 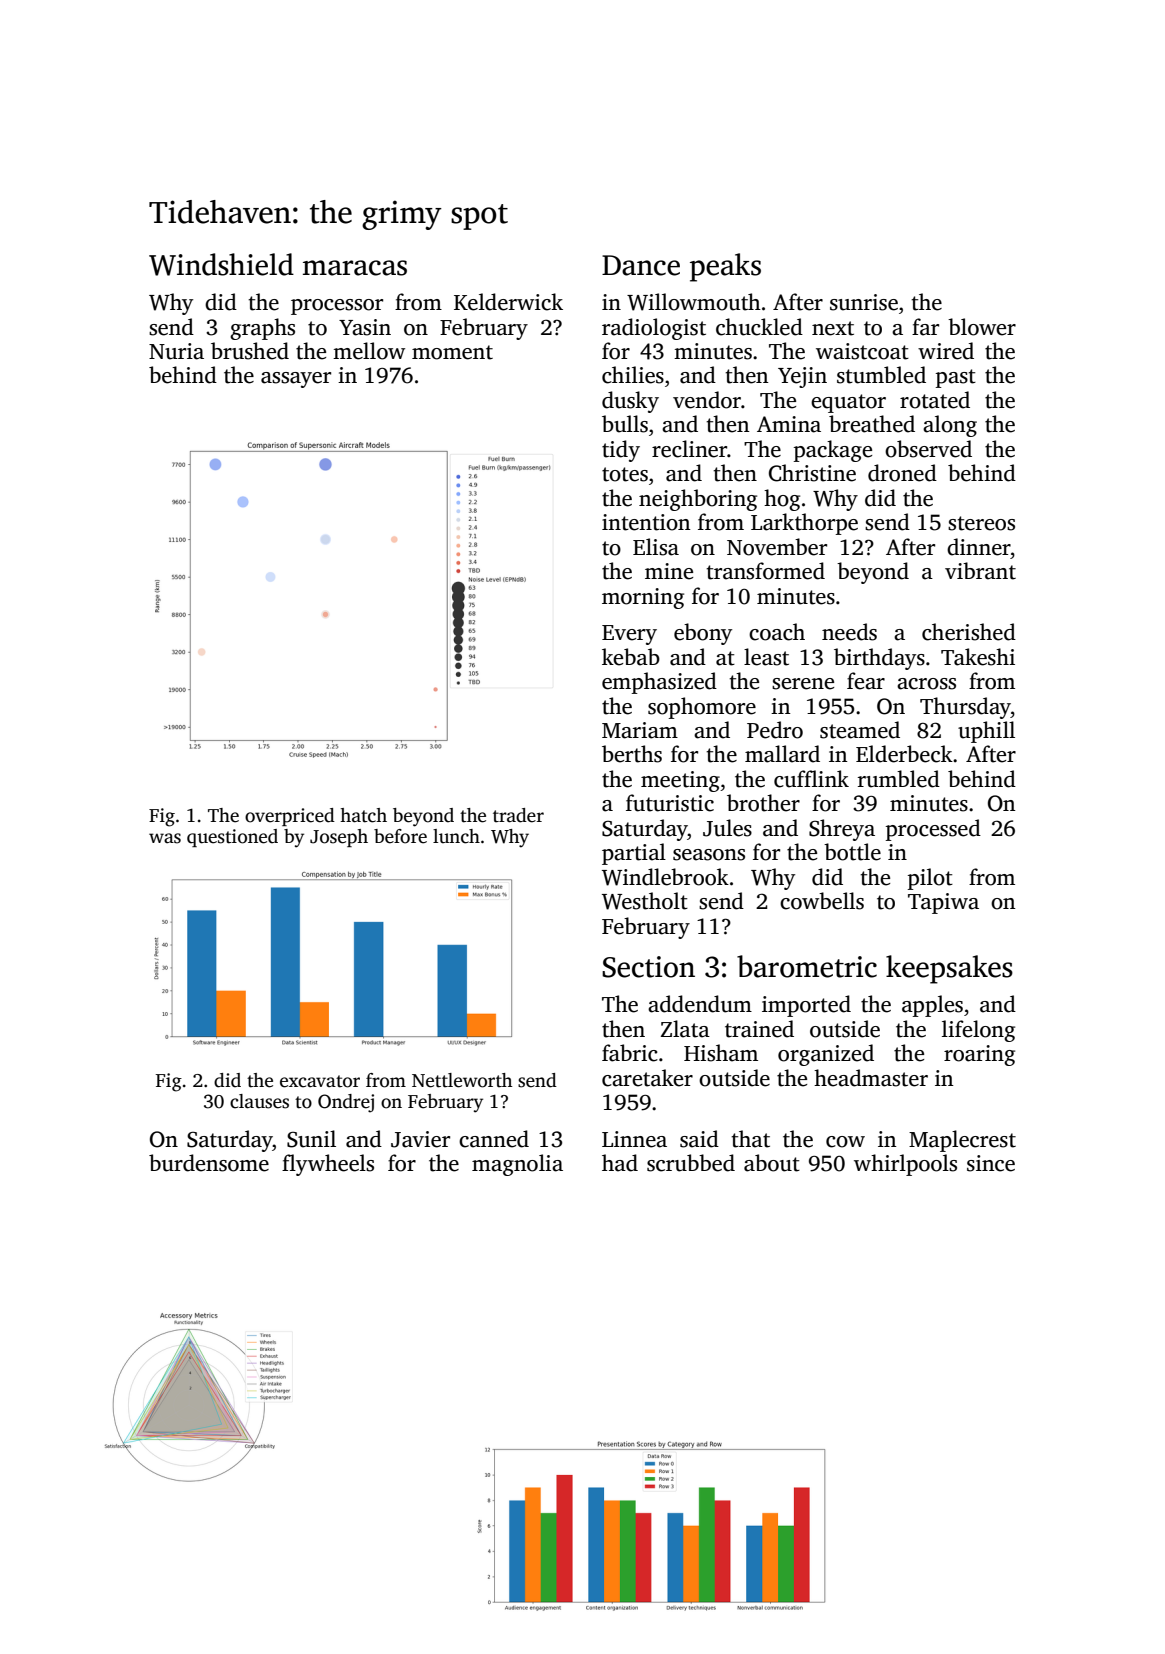 What do you see at coordinates (980, 571) in the image?
I see `vibrant` at bounding box center [980, 571].
